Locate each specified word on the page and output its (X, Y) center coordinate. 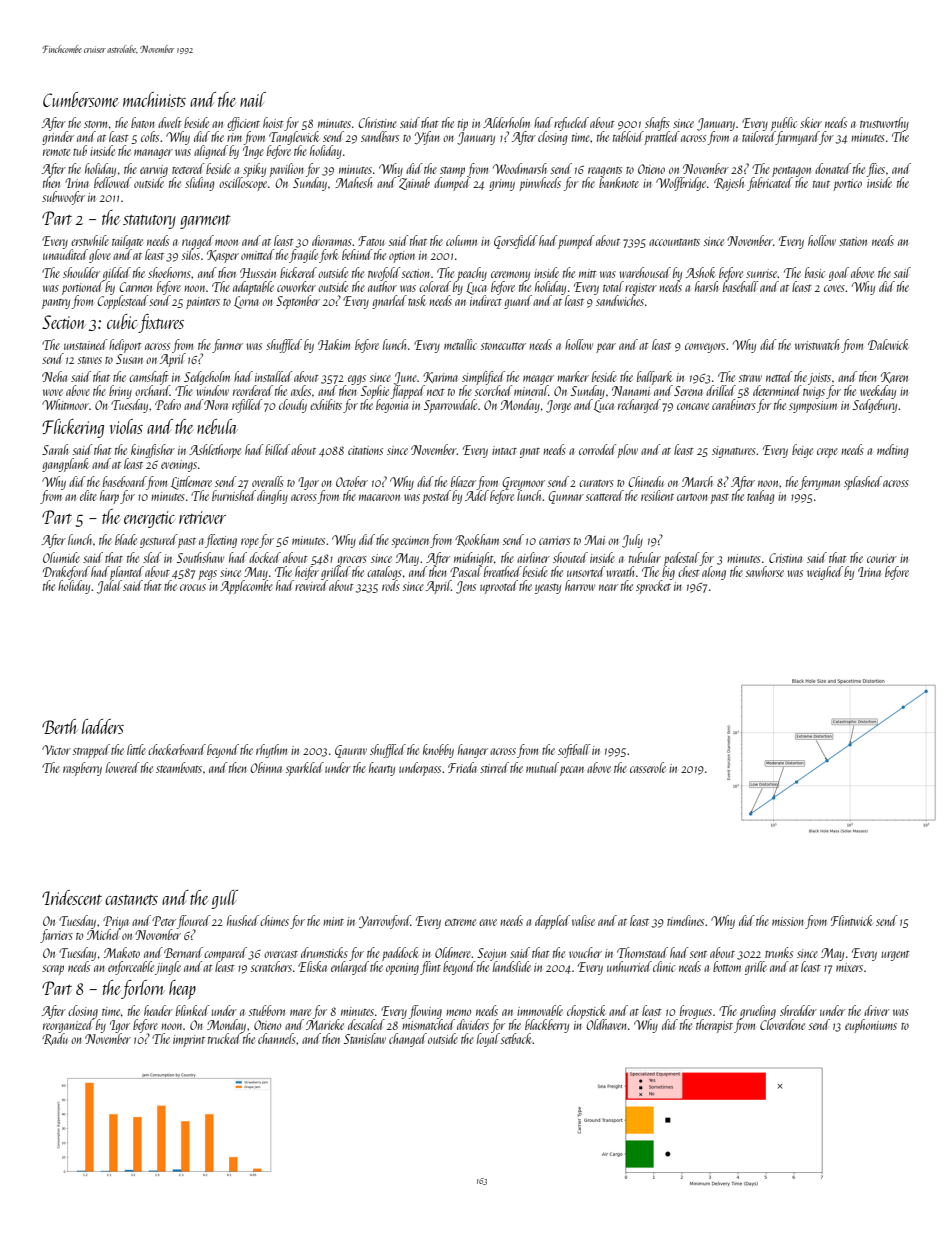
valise (583, 920)
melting (893, 451)
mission (788, 921)
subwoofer (63, 198)
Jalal (109, 587)
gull (224, 899)
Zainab (414, 183)
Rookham (477, 540)
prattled (662, 137)
